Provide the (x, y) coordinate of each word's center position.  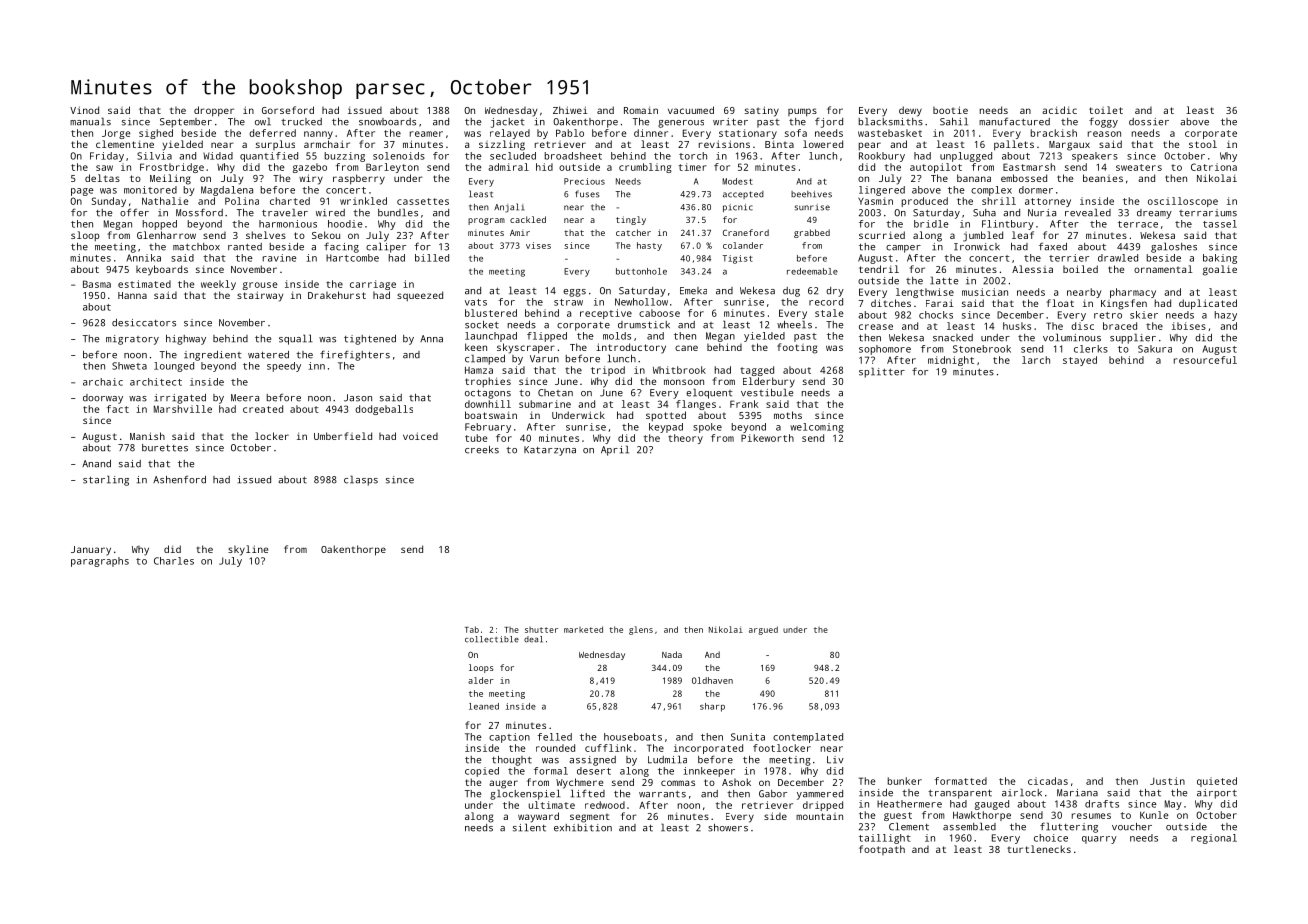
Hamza (479, 370)
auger (503, 784)
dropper (214, 111)
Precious (584, 181)
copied (482, 772)
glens (641, 630)
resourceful (1205, 360)
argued (763, 630)
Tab (472, 629)
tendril (879, 269)
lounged (174, 367)
